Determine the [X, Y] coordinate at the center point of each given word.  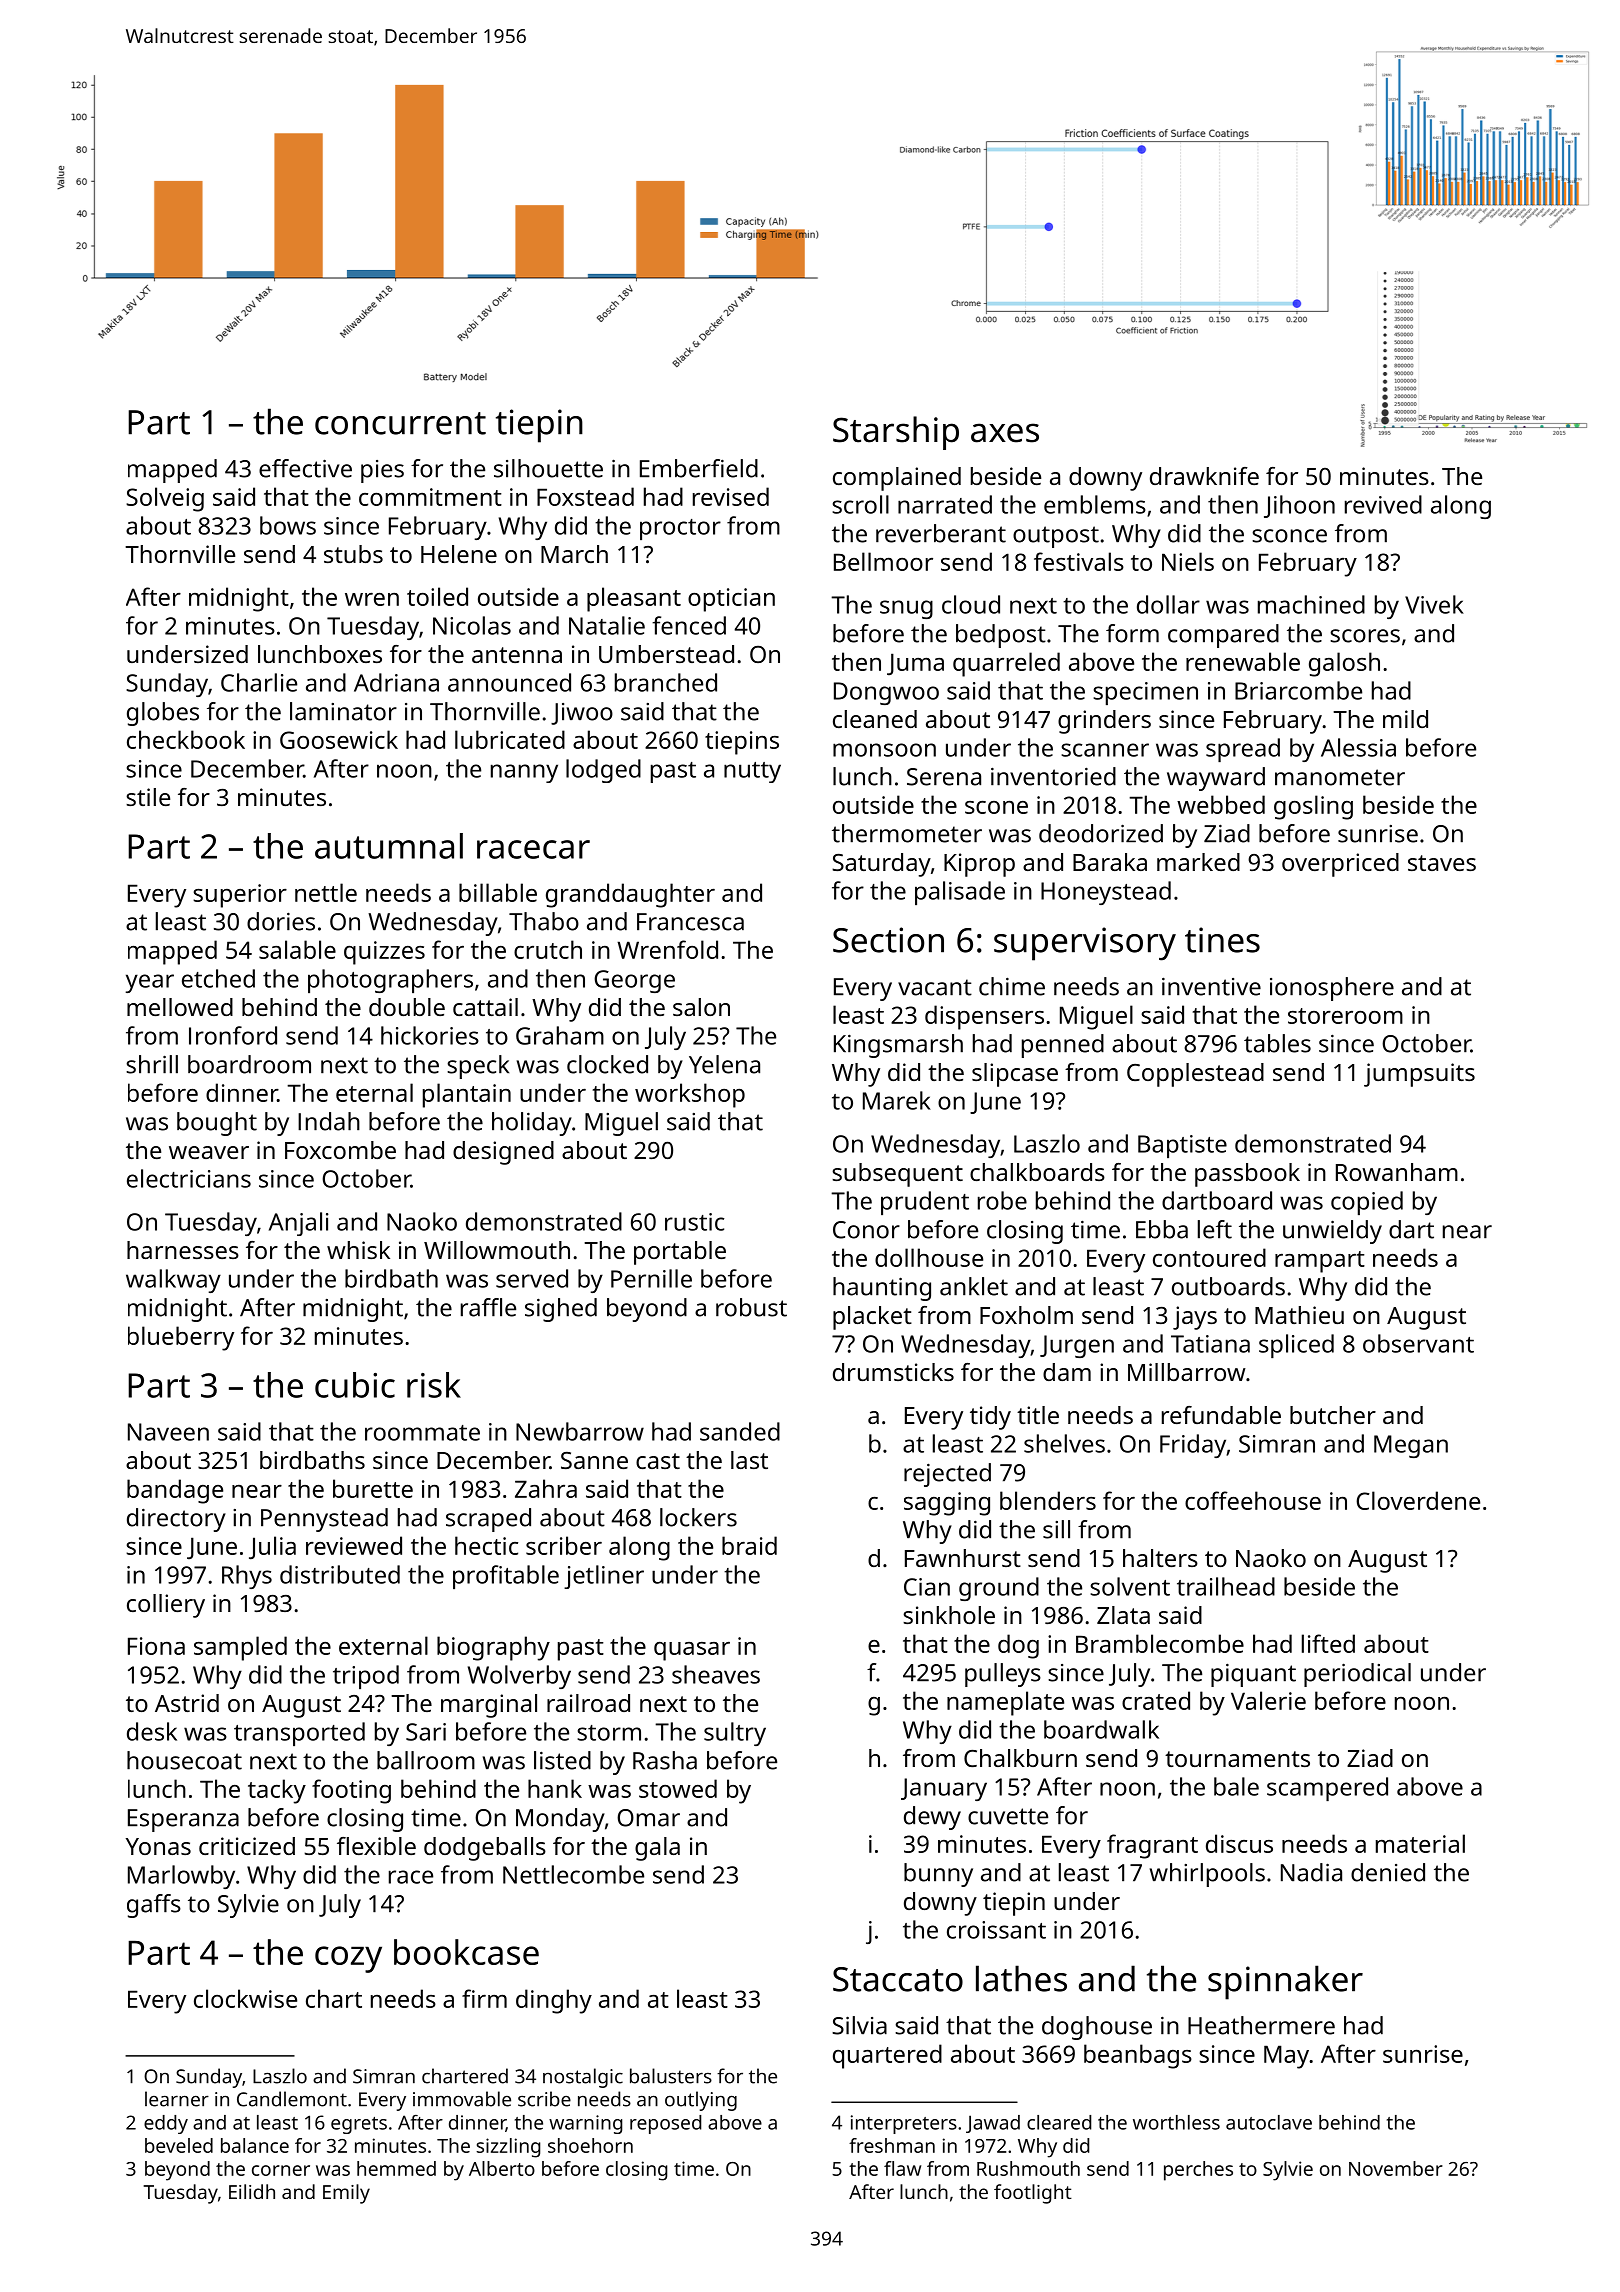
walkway [173, 1281]
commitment [430, 497]
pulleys [1003, 1675]
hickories [430, 1035]
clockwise [245, 1998]
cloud [971, 604]
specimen [1145, 693]
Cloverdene [1418, 1500]
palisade [960, 893]
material [1420, 1843]
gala [657, 1849]
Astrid [187, 1703]
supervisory [1085, 944]
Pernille [651, 1278]
